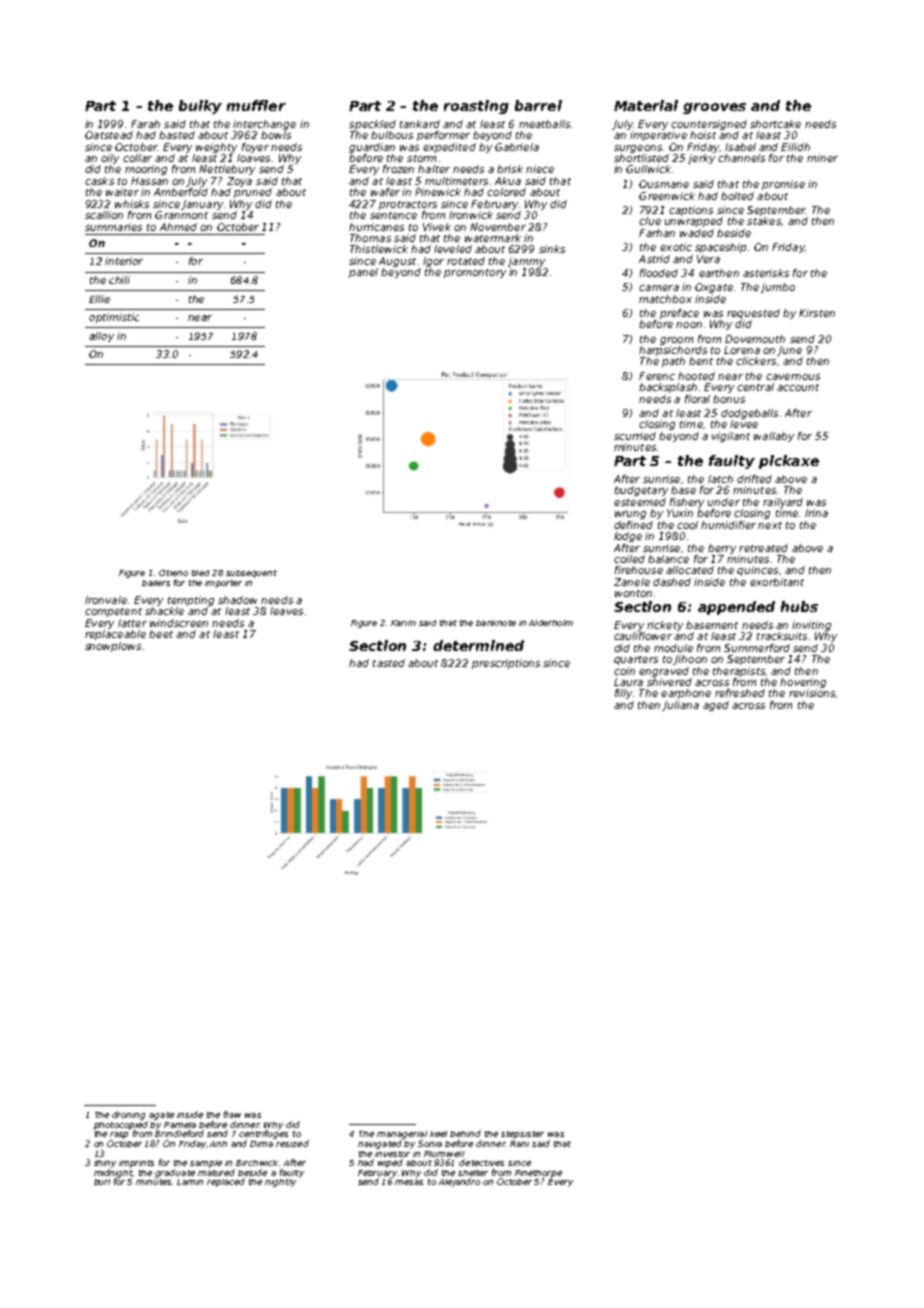 This screenshot has height=1308, width=924. What do you see at coordinates (714, 108) in the screenshot?
I see `grooves` at bounding box center [714, 108].
